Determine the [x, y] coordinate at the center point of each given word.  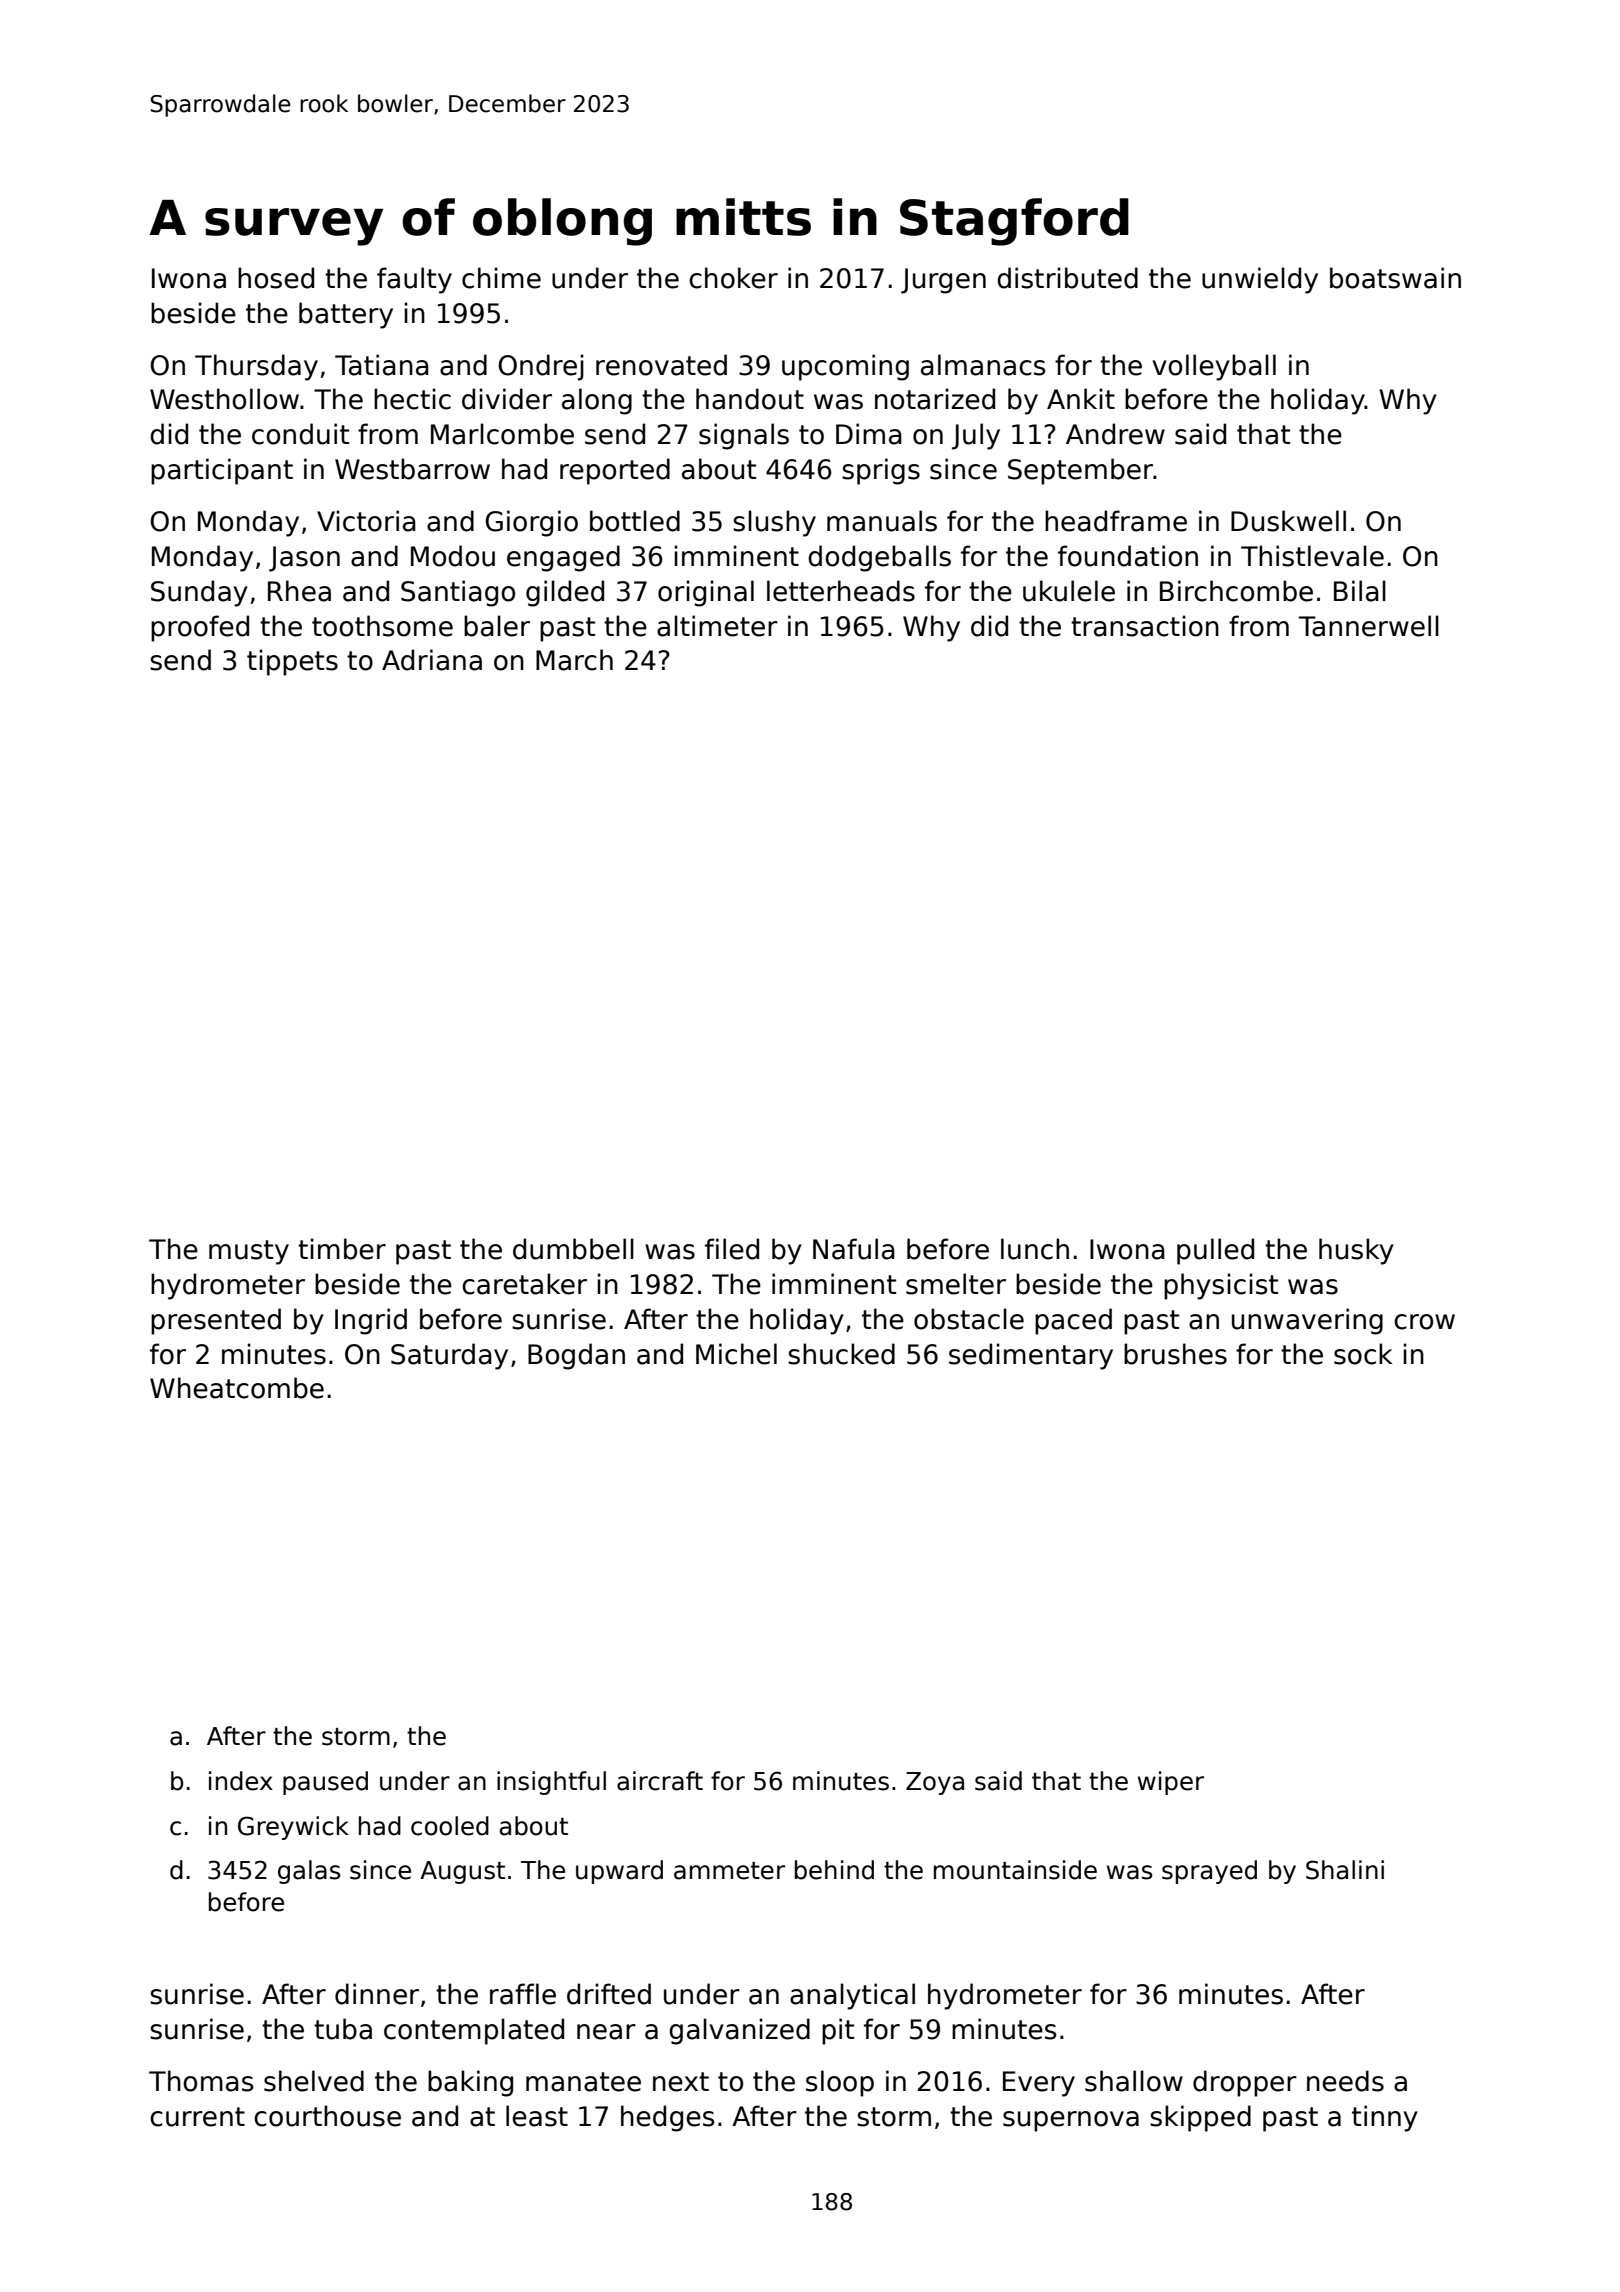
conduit [300, 434]
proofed [200, 628]
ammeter [729, 1871]
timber [342, 1249]
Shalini [1345, 1870]
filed [732, 1249]
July [976, 436]
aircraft [660, 1781]
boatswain [1395, 278]
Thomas [201, 2081]
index [241, 1781]
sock [1363, 1354]
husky [1356, 1251]
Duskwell [1288, 521]
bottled [635, 521]
